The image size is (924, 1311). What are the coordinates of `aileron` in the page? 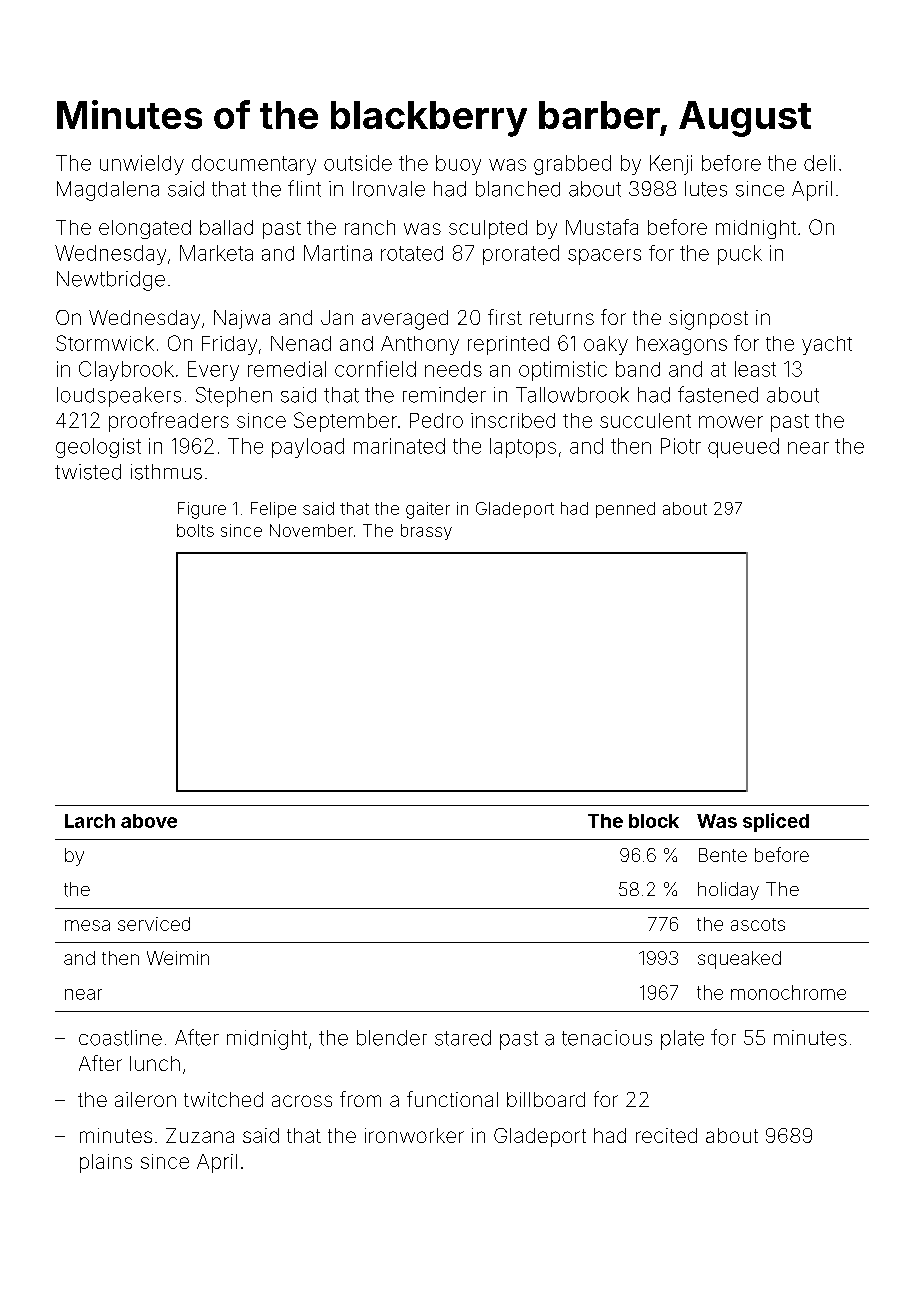 It's located at (145, 1099).
